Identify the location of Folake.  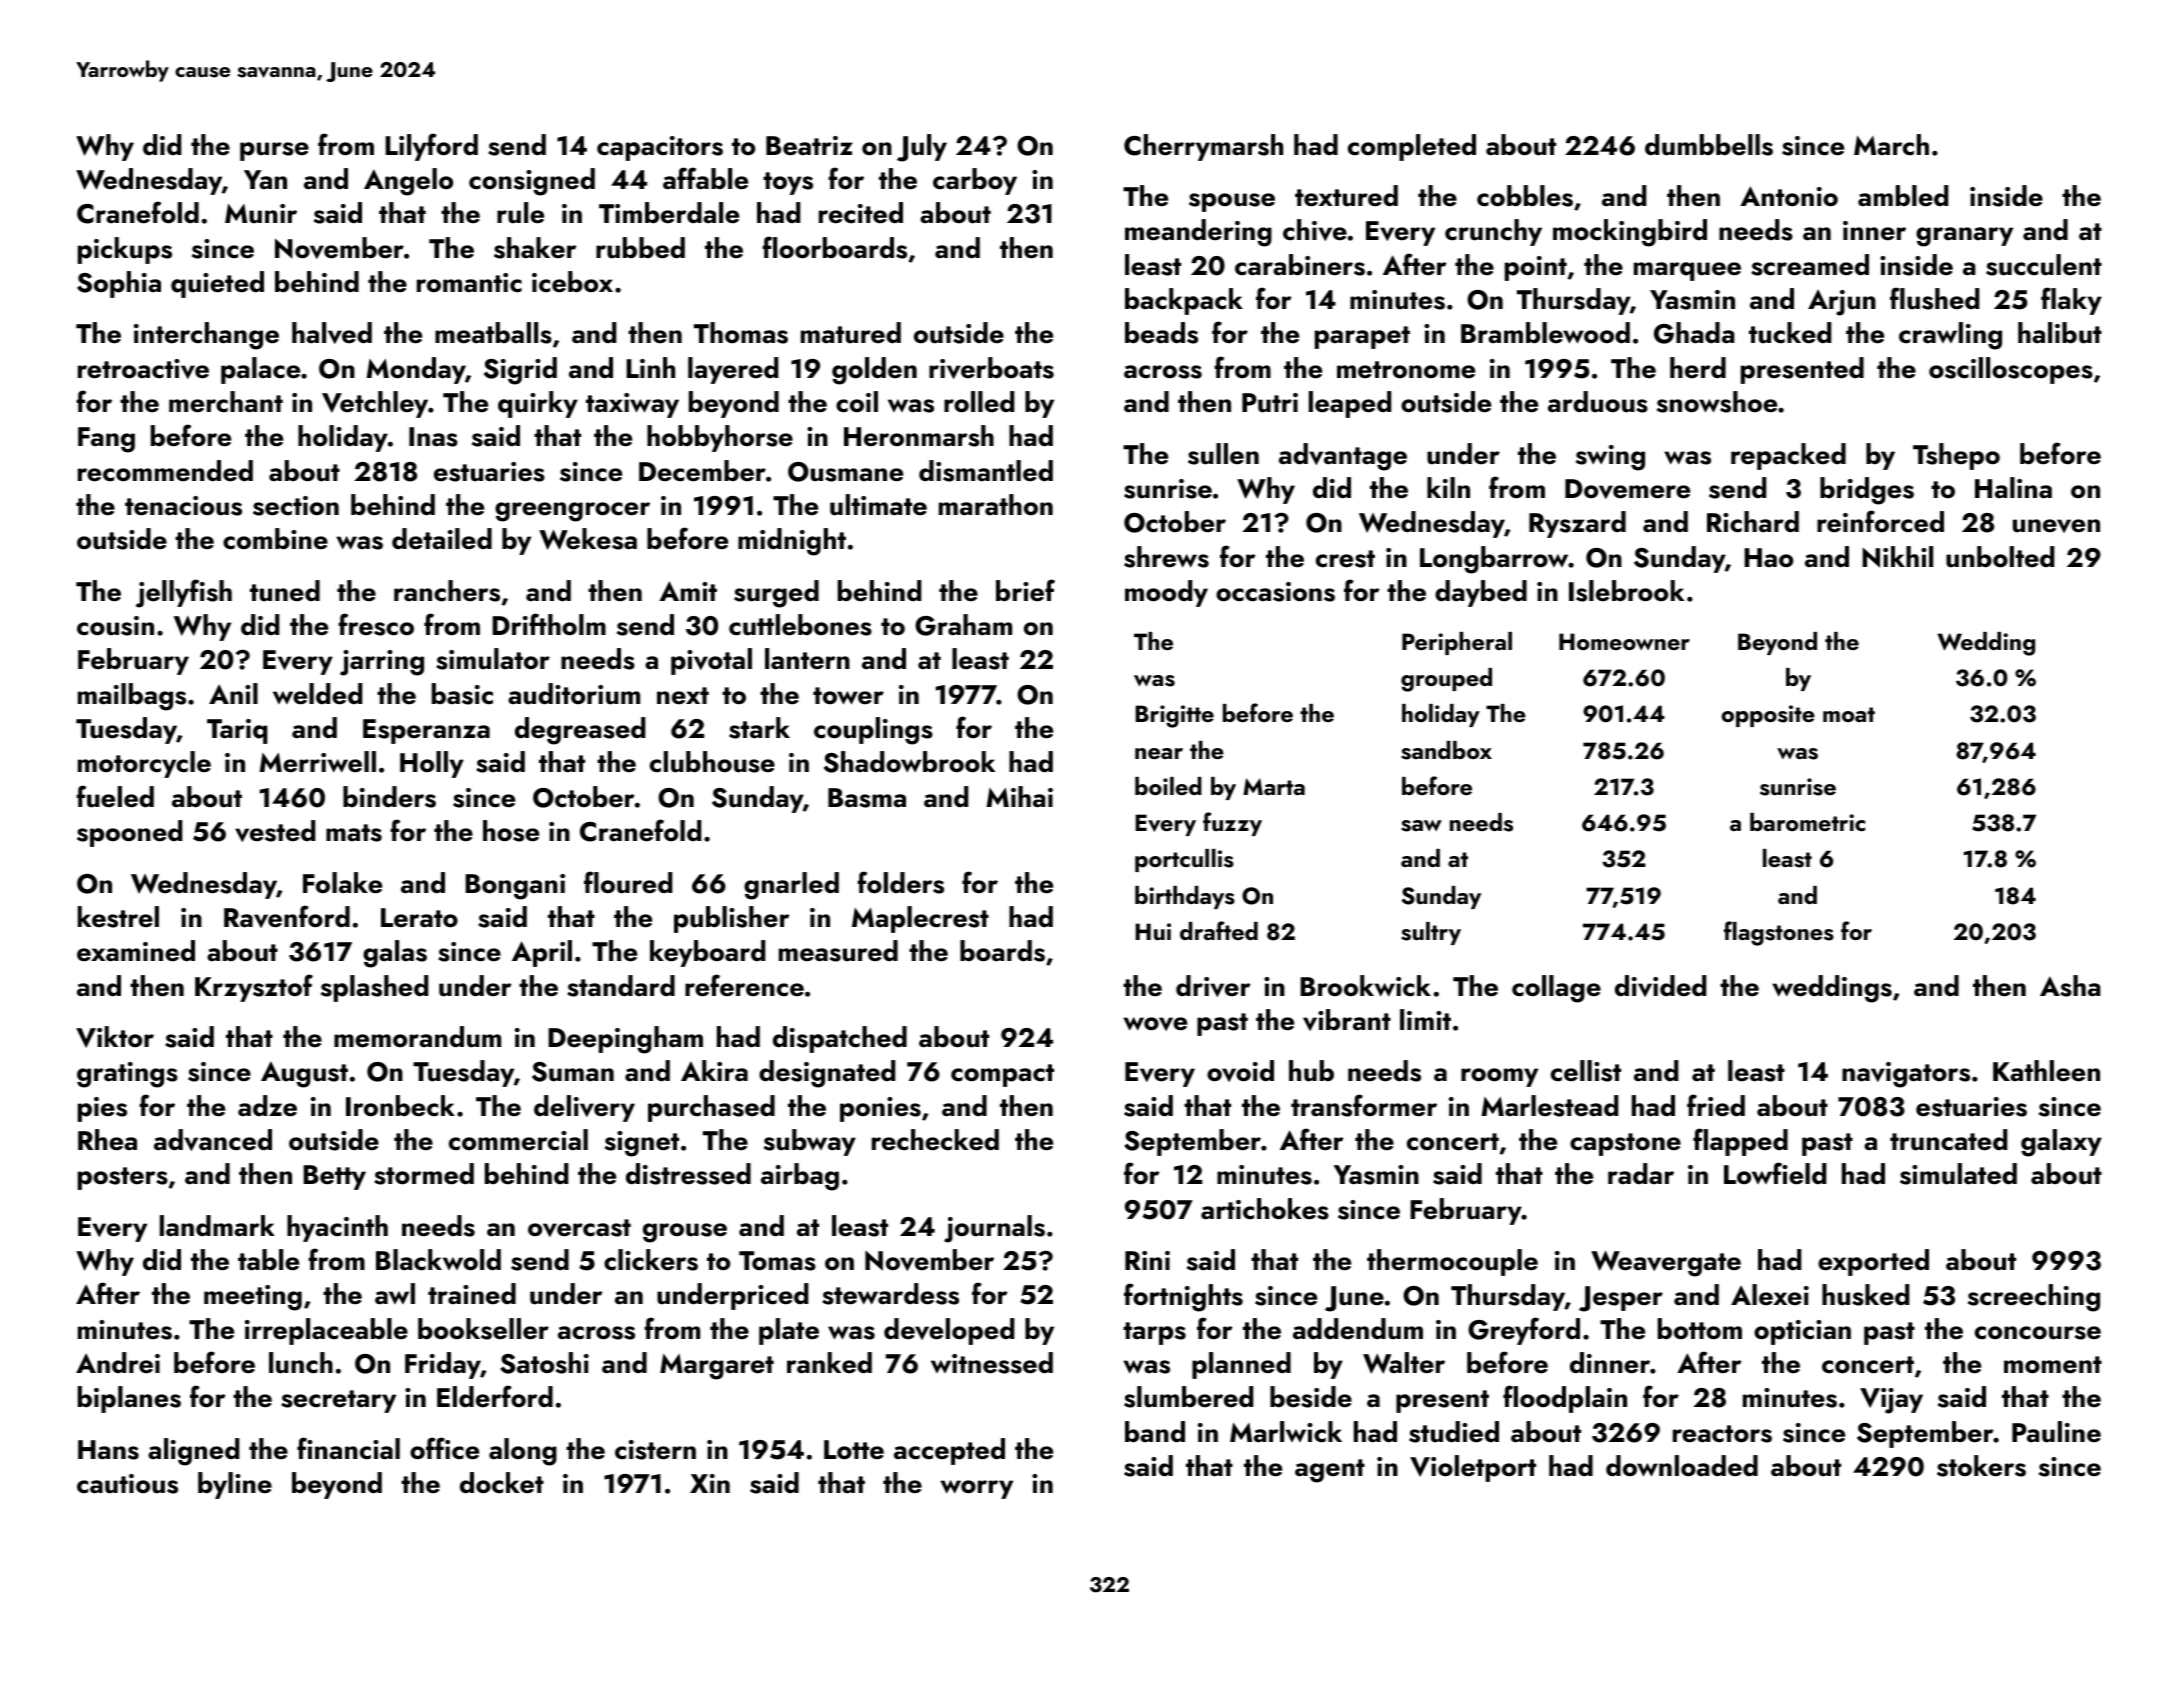
(342, 883).
